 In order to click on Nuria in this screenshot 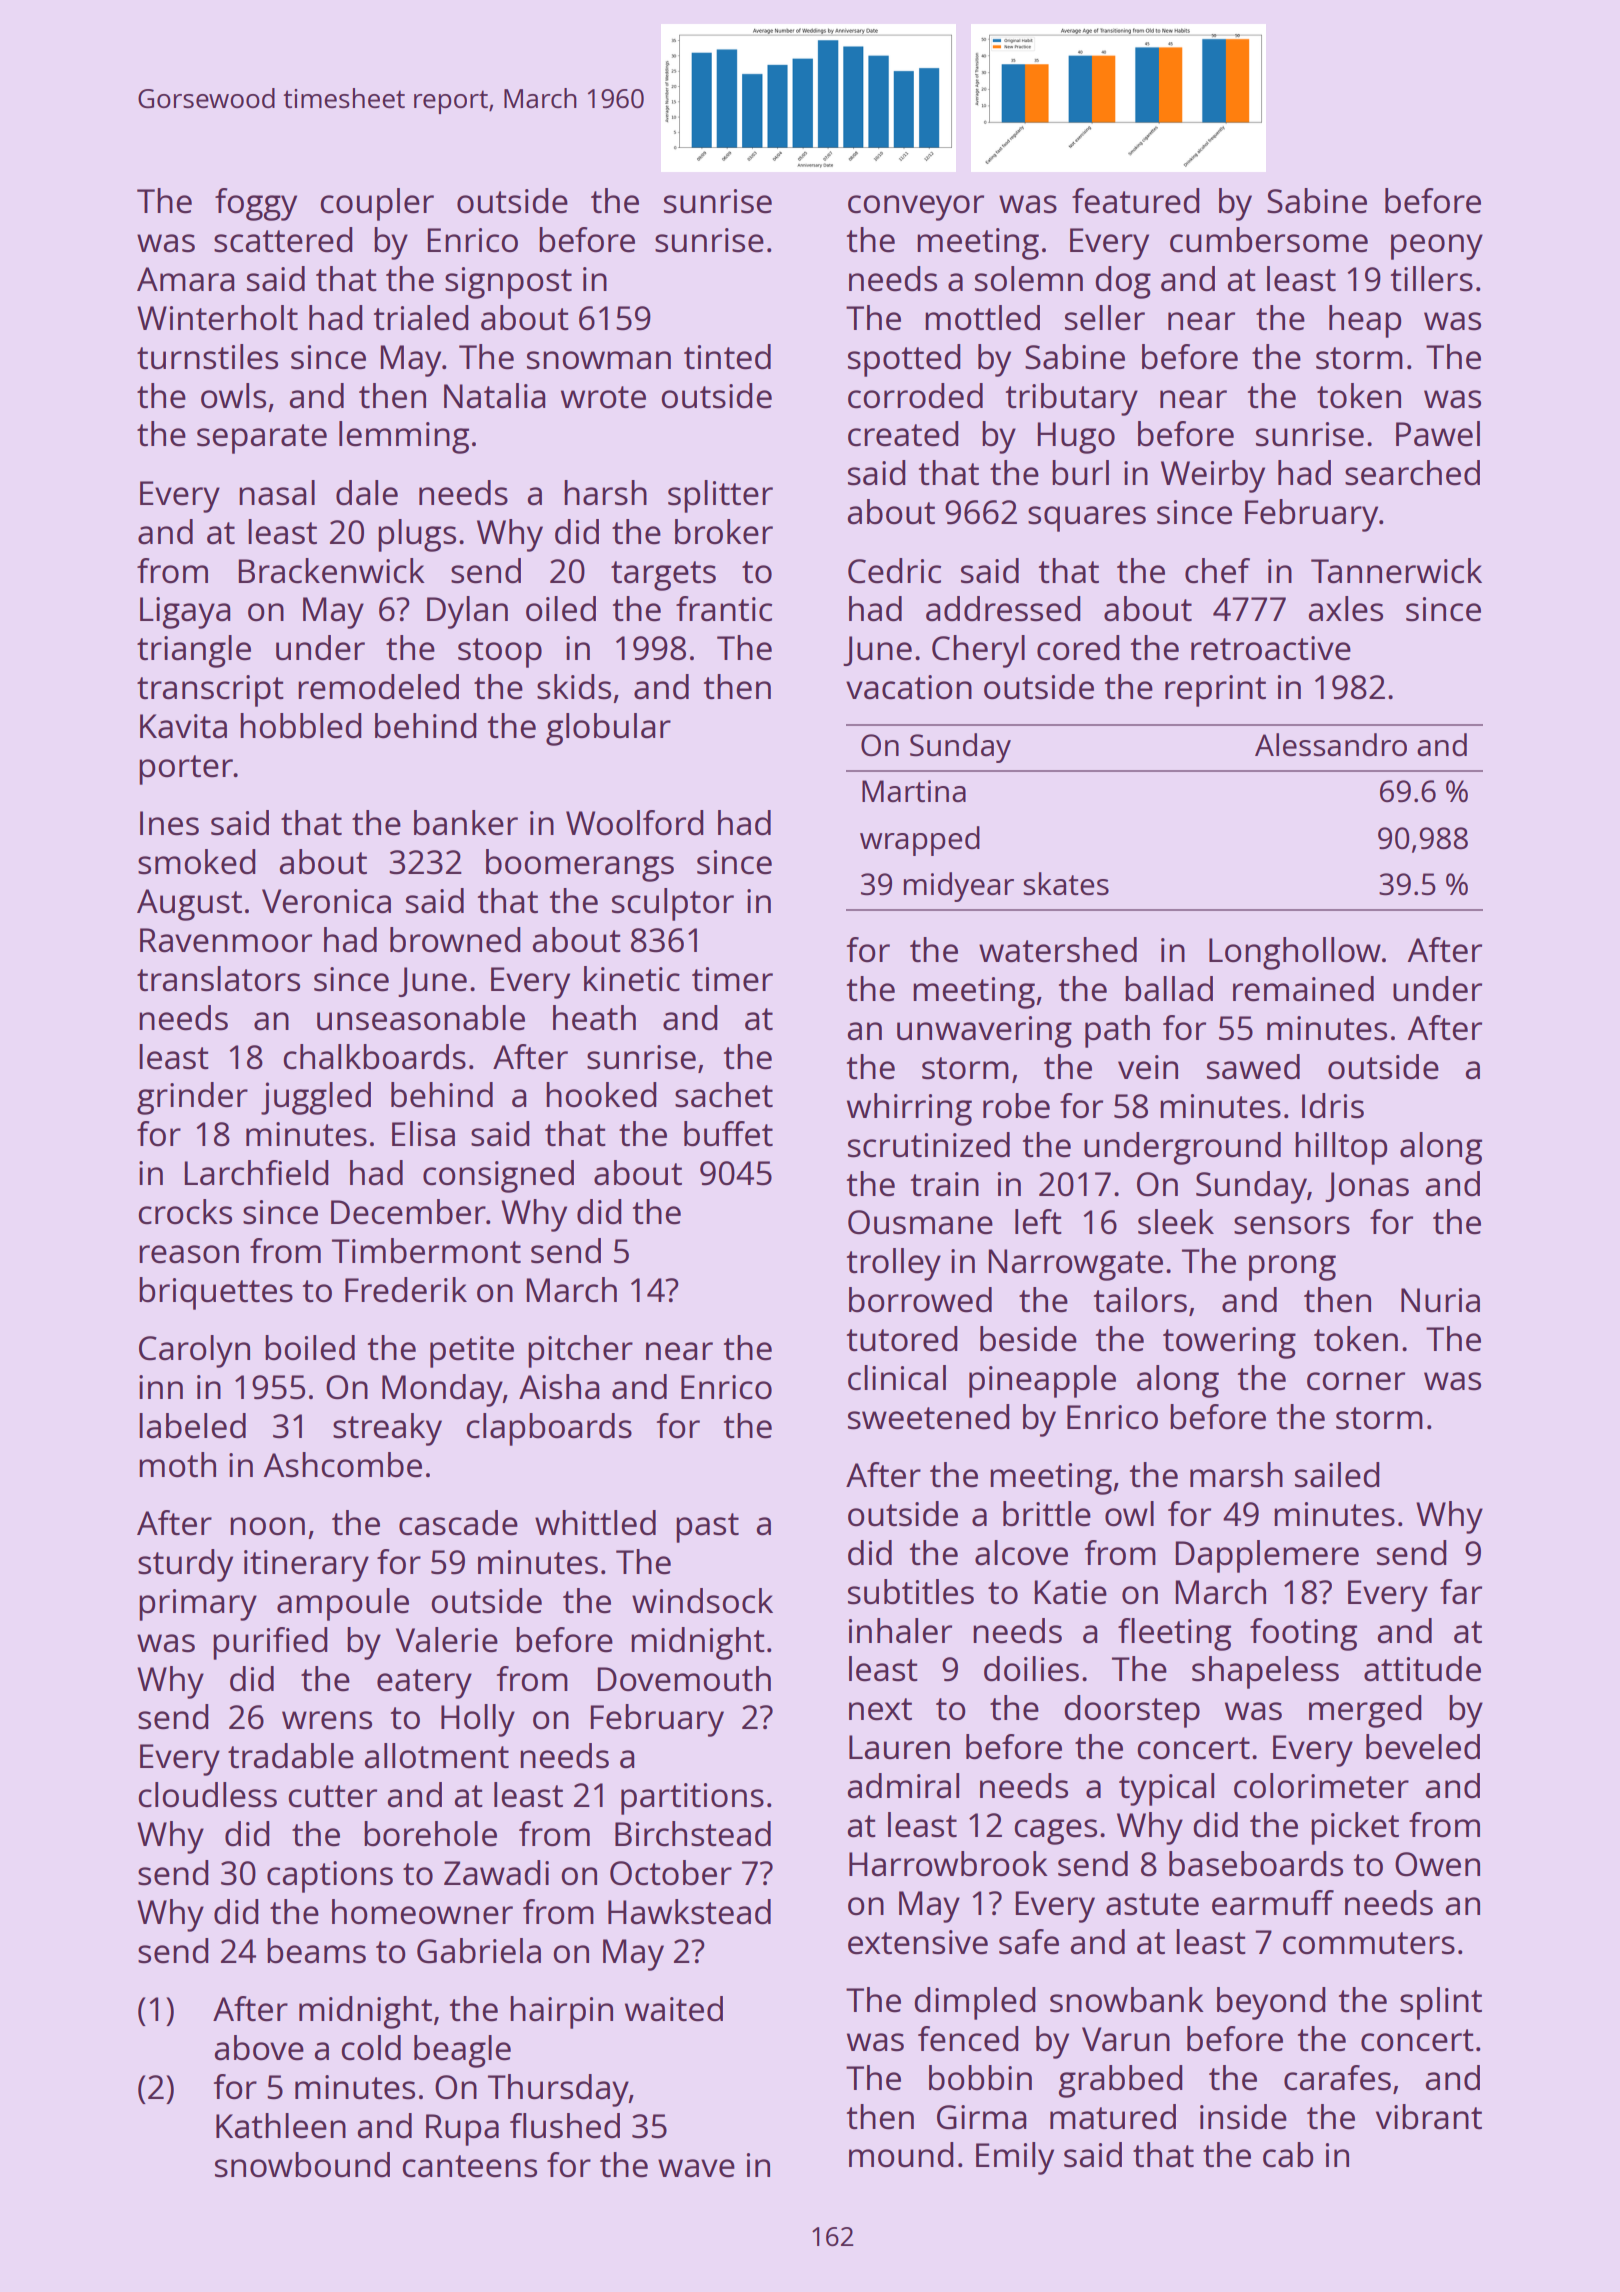, I will do `click(1440, 1300)`.
